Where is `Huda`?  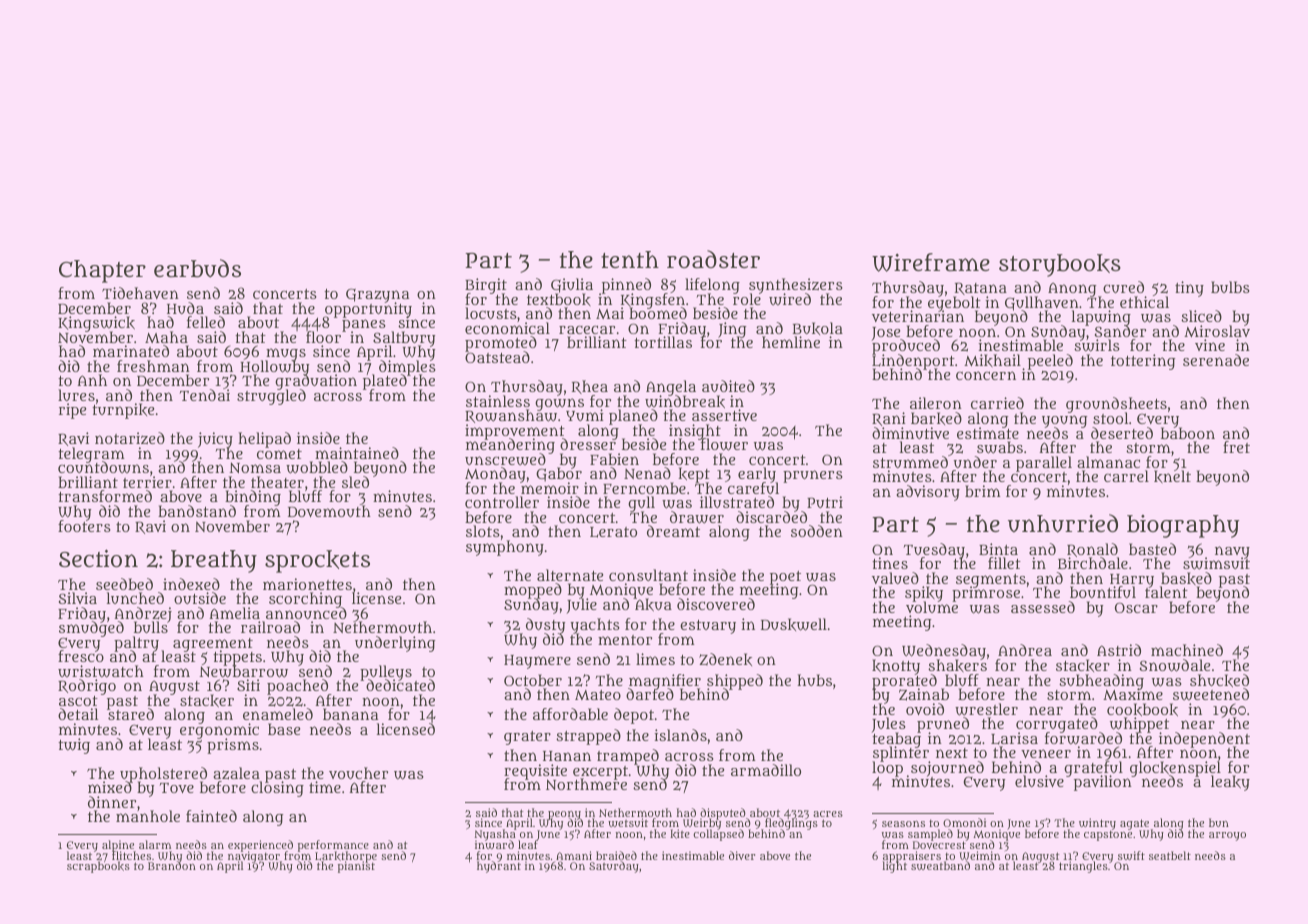 Huda is located at coordinates (185, 308).
